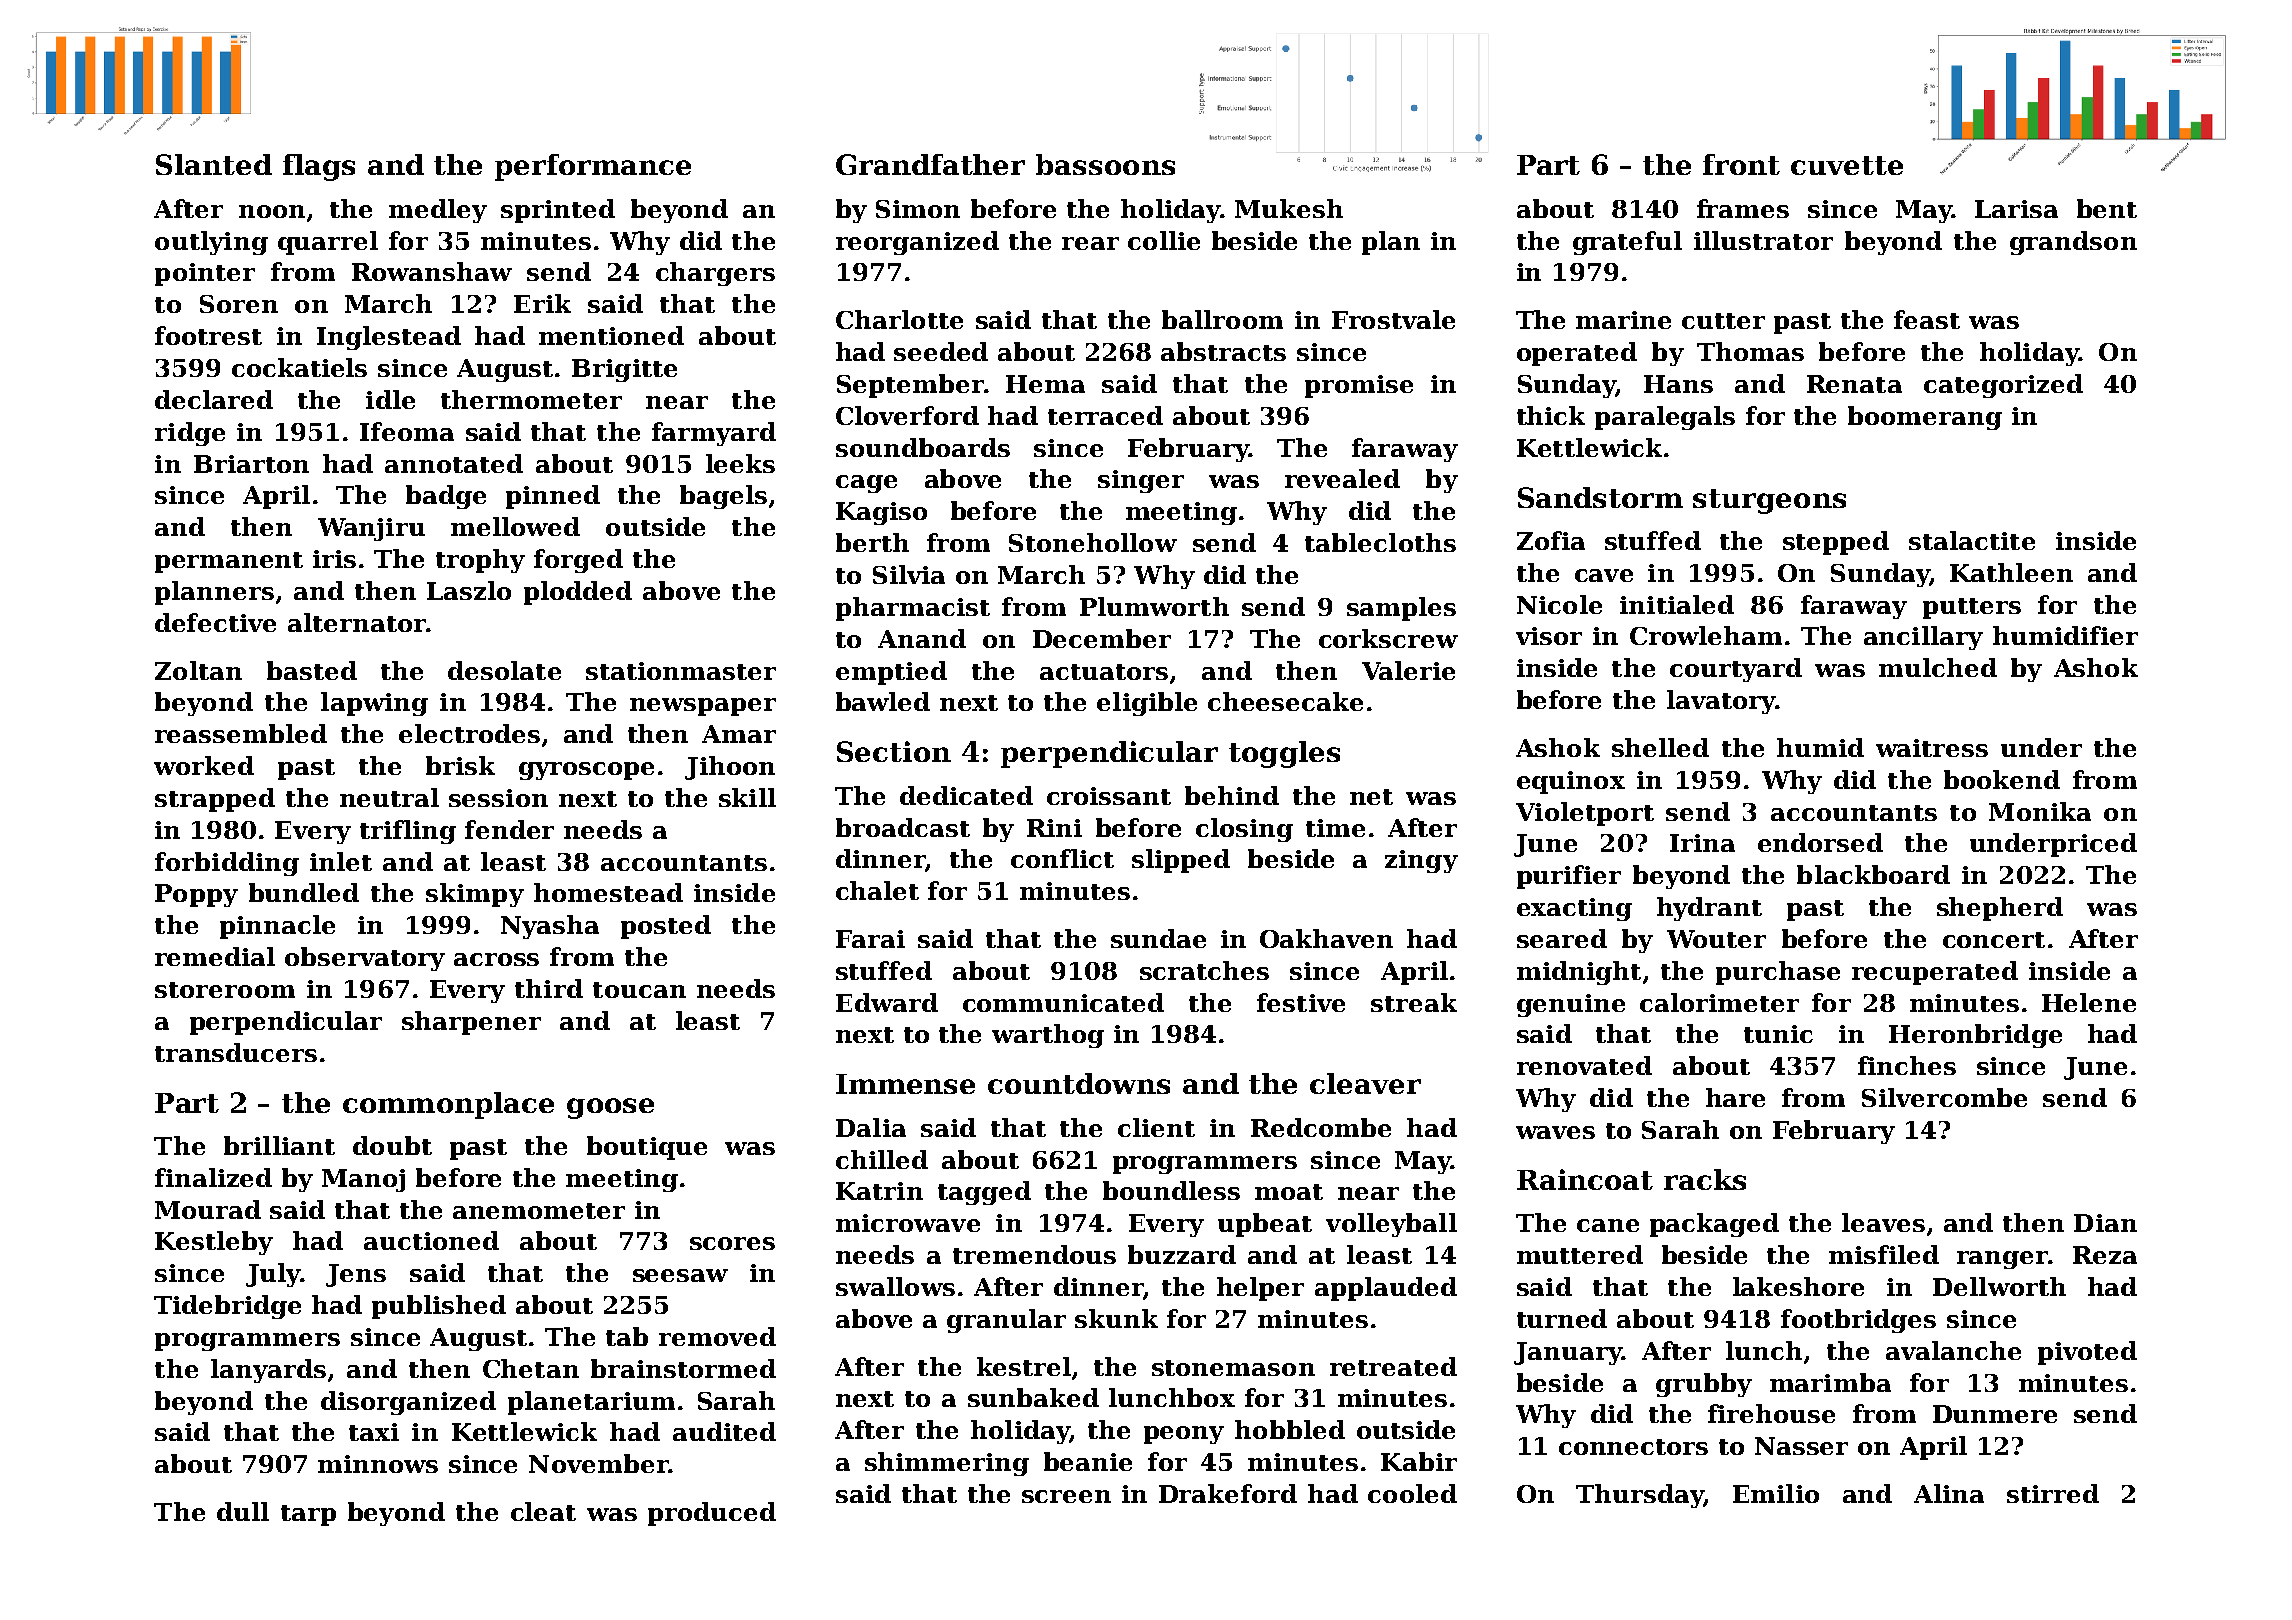 Image resolution: width=2292 pixels, height=1620 pixels. Describe the element at coordinates (2105, 1255) in the image. I see `Reza` at that location.
